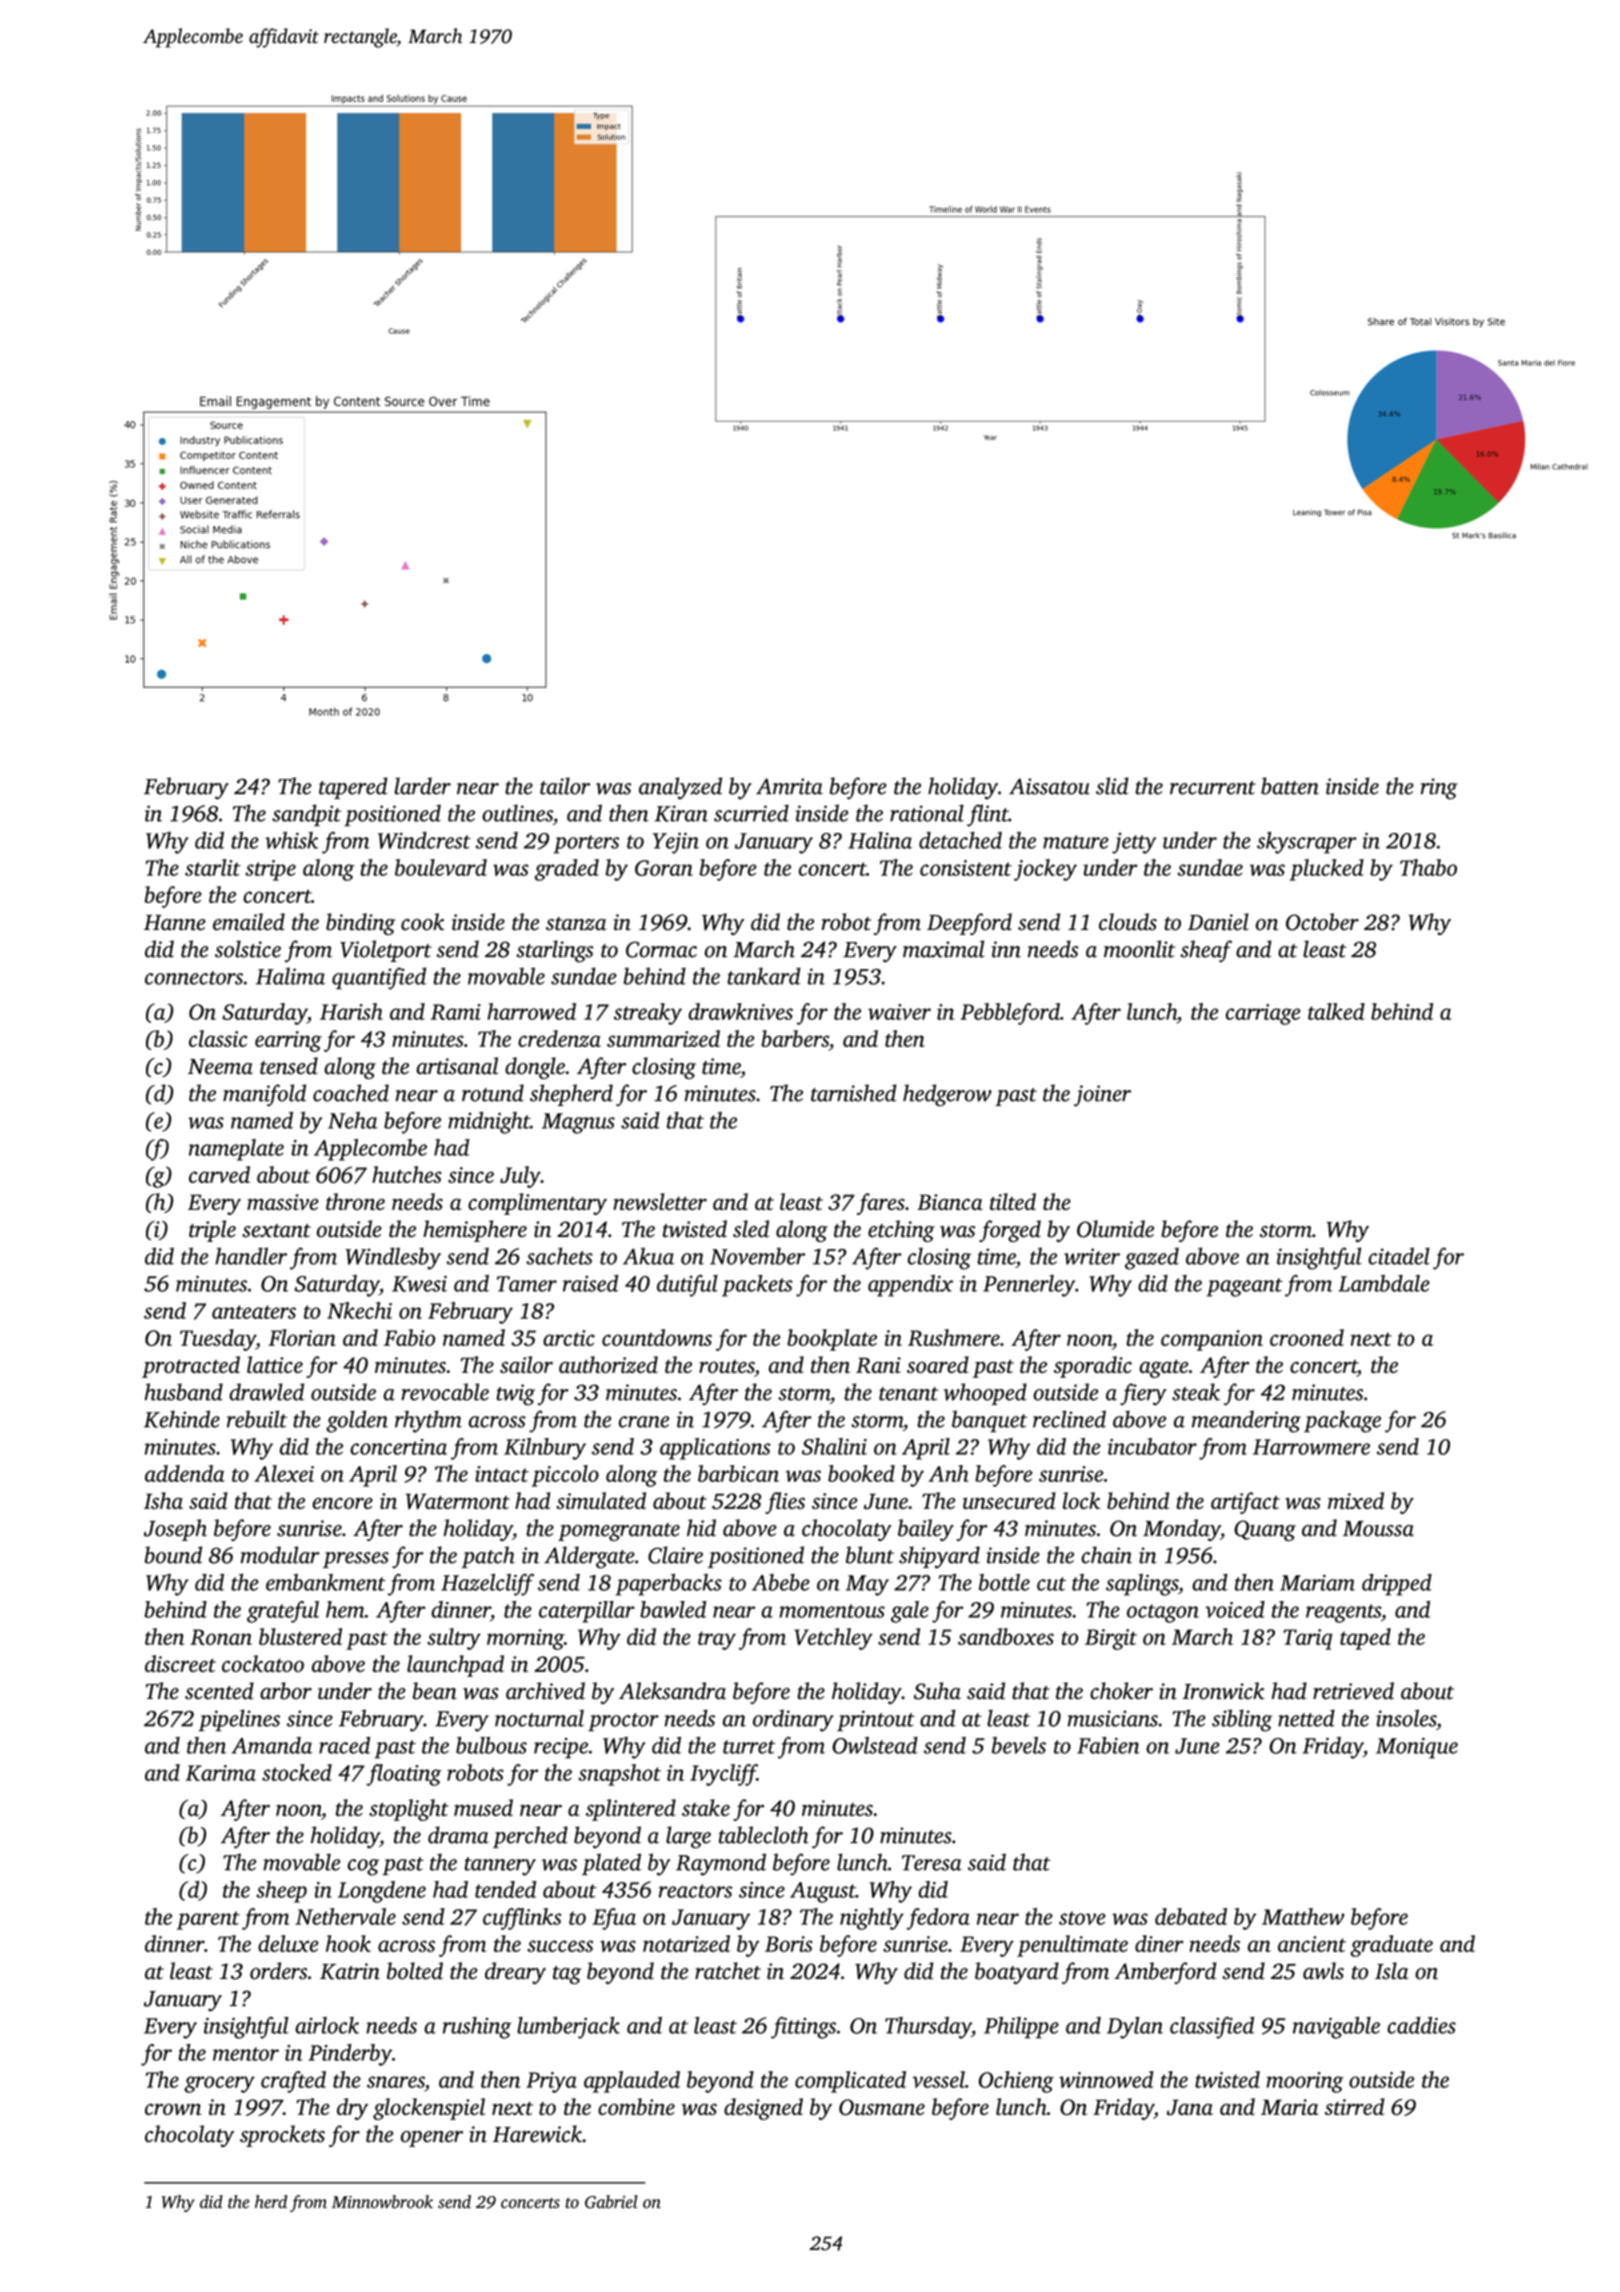 This screenshot has height=2292, width=1620. I want to click on Birgit, so click(1111, 1639).
